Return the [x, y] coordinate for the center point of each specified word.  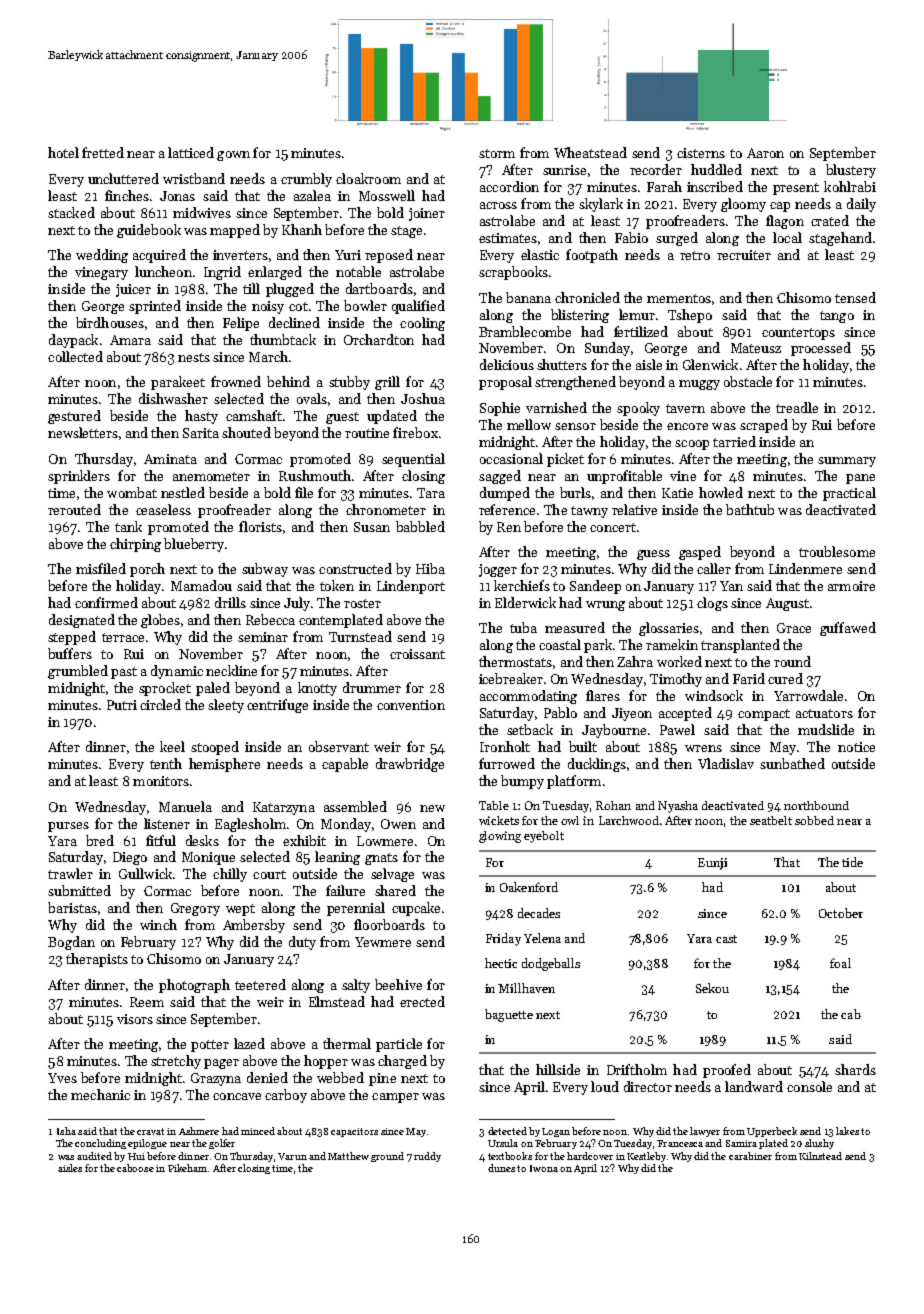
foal [840, 963]
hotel [63, 152]
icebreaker [511, 678]
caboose [135, 1168]
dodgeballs [551, 964]
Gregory [195, 909]
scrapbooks [513, 273]
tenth [166, 763]
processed [821, 349]
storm [497, 153]
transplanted [740, 646]
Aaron [765, 153]
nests [194, 357]
